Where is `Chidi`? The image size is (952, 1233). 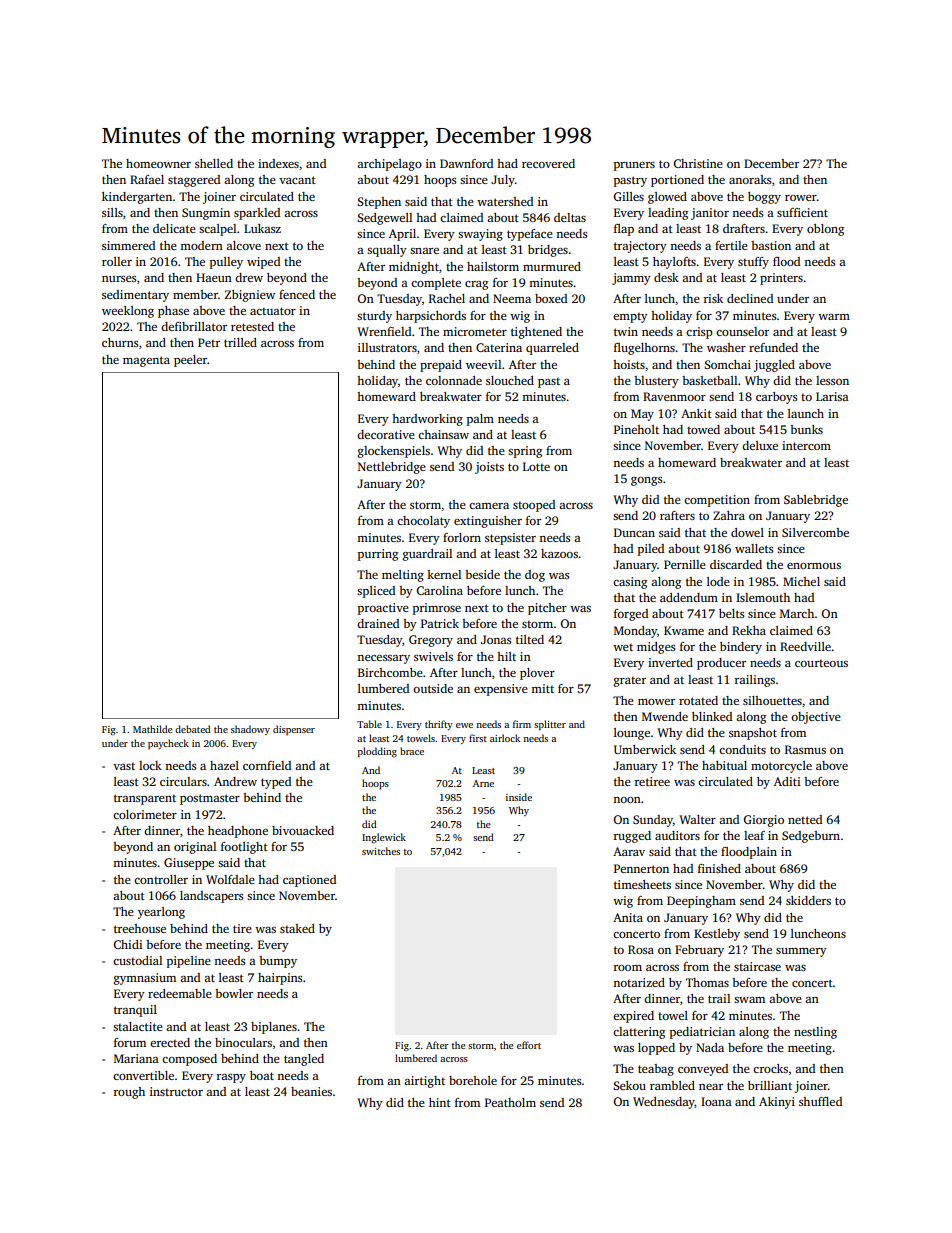
Chidi is located at coordinates (127, 944).
